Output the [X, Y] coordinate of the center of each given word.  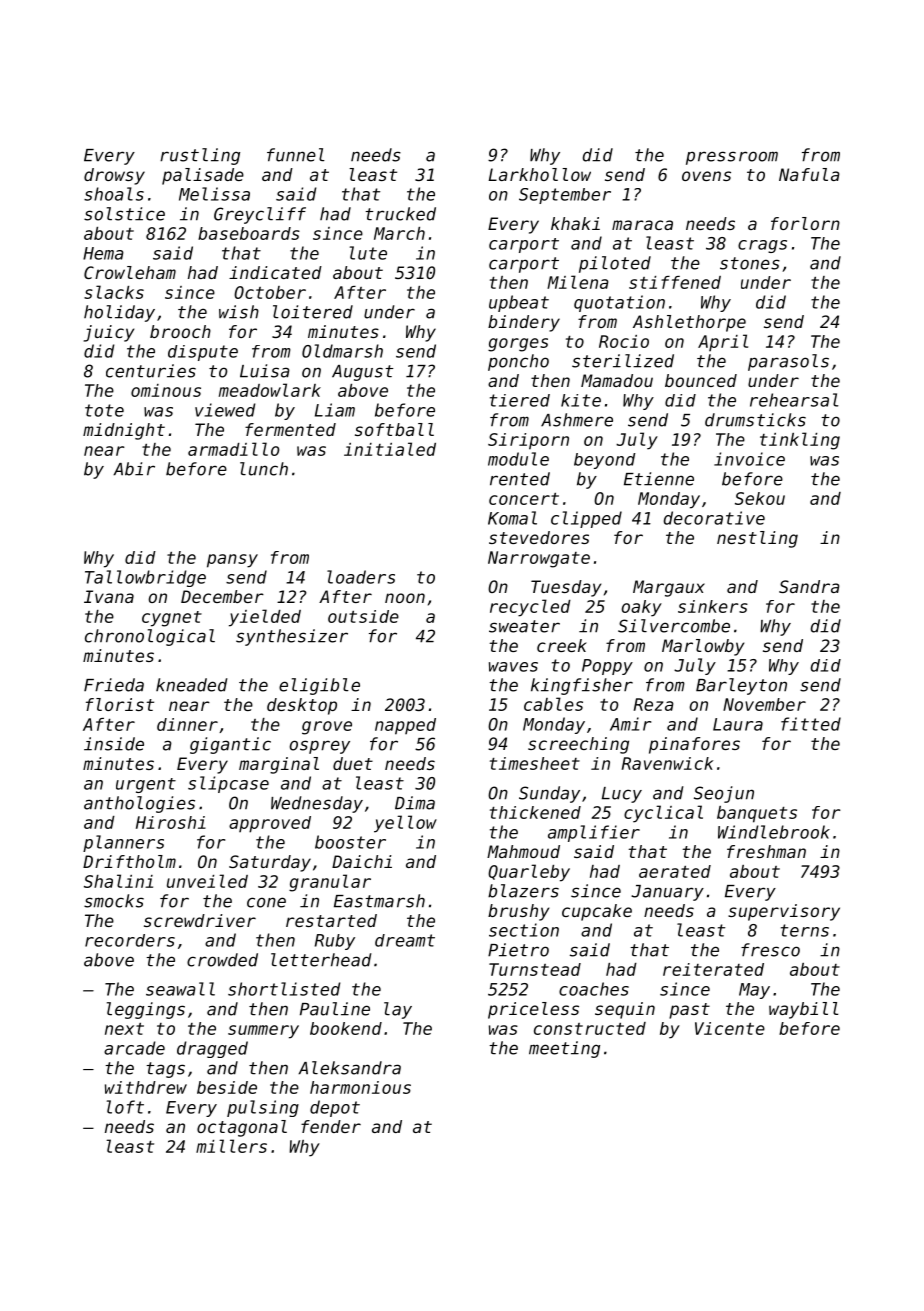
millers [231, 1146]
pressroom [732, 158]
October [270, 292]
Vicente [730, 1028]
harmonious [360, 1087]
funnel [296, 155]
